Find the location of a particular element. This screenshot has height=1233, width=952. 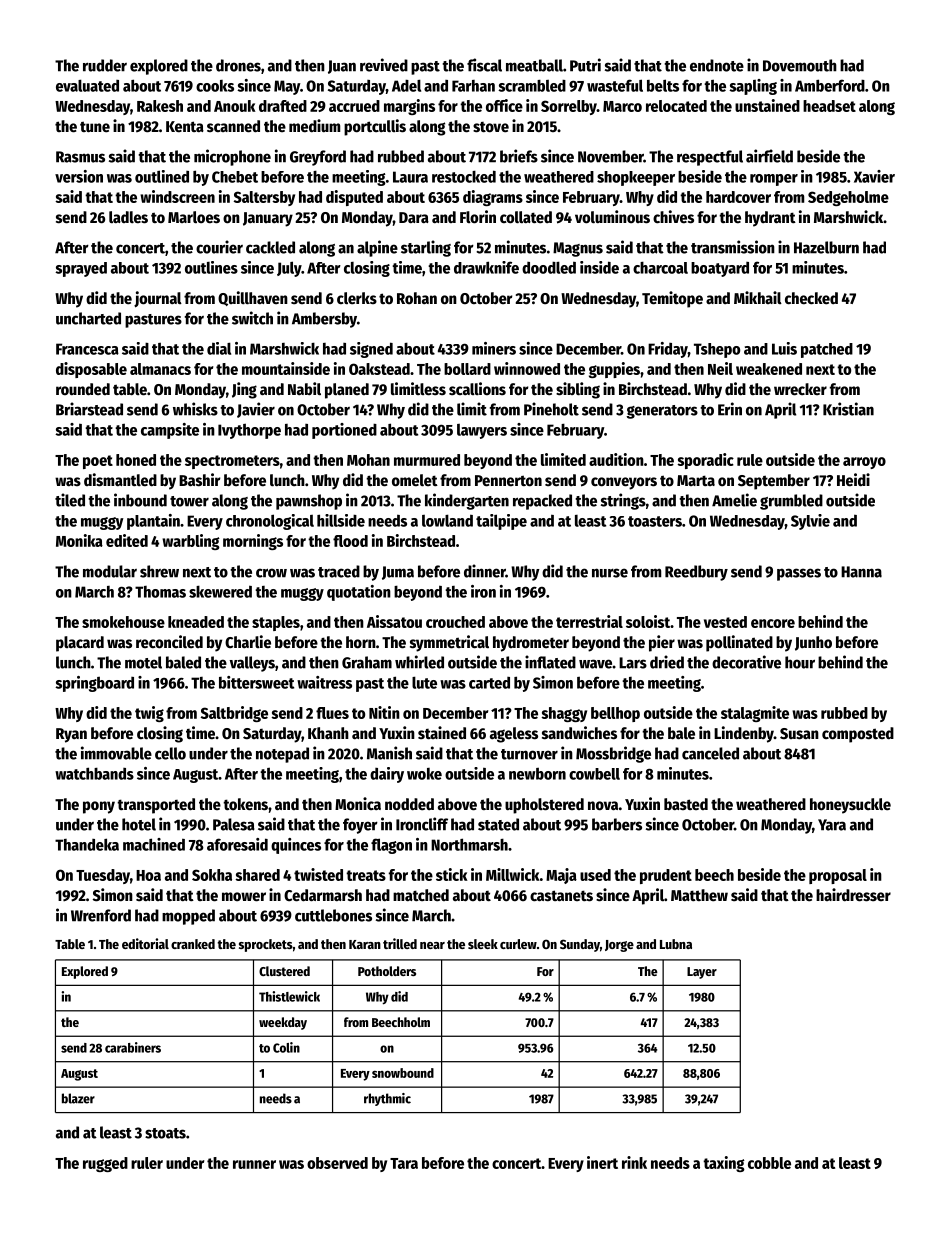

Florin is located at coordinates (478, 217).
